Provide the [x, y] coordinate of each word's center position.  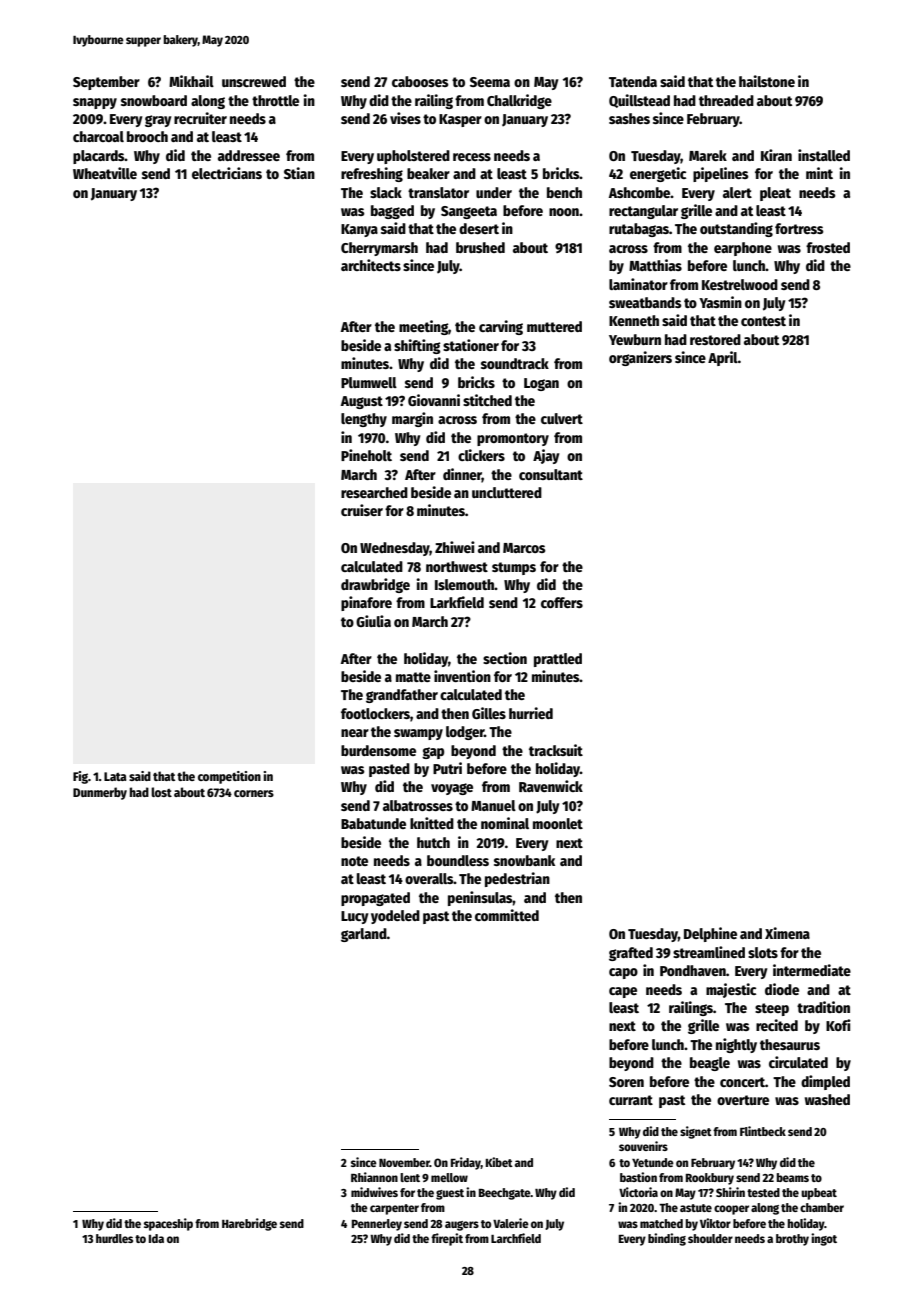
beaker [428, 173]
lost [161, 792]
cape [623, 992]
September [106, 83]
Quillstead [639, 101]
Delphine [710, 934]
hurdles [114, 1238]
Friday [466, 1163]
